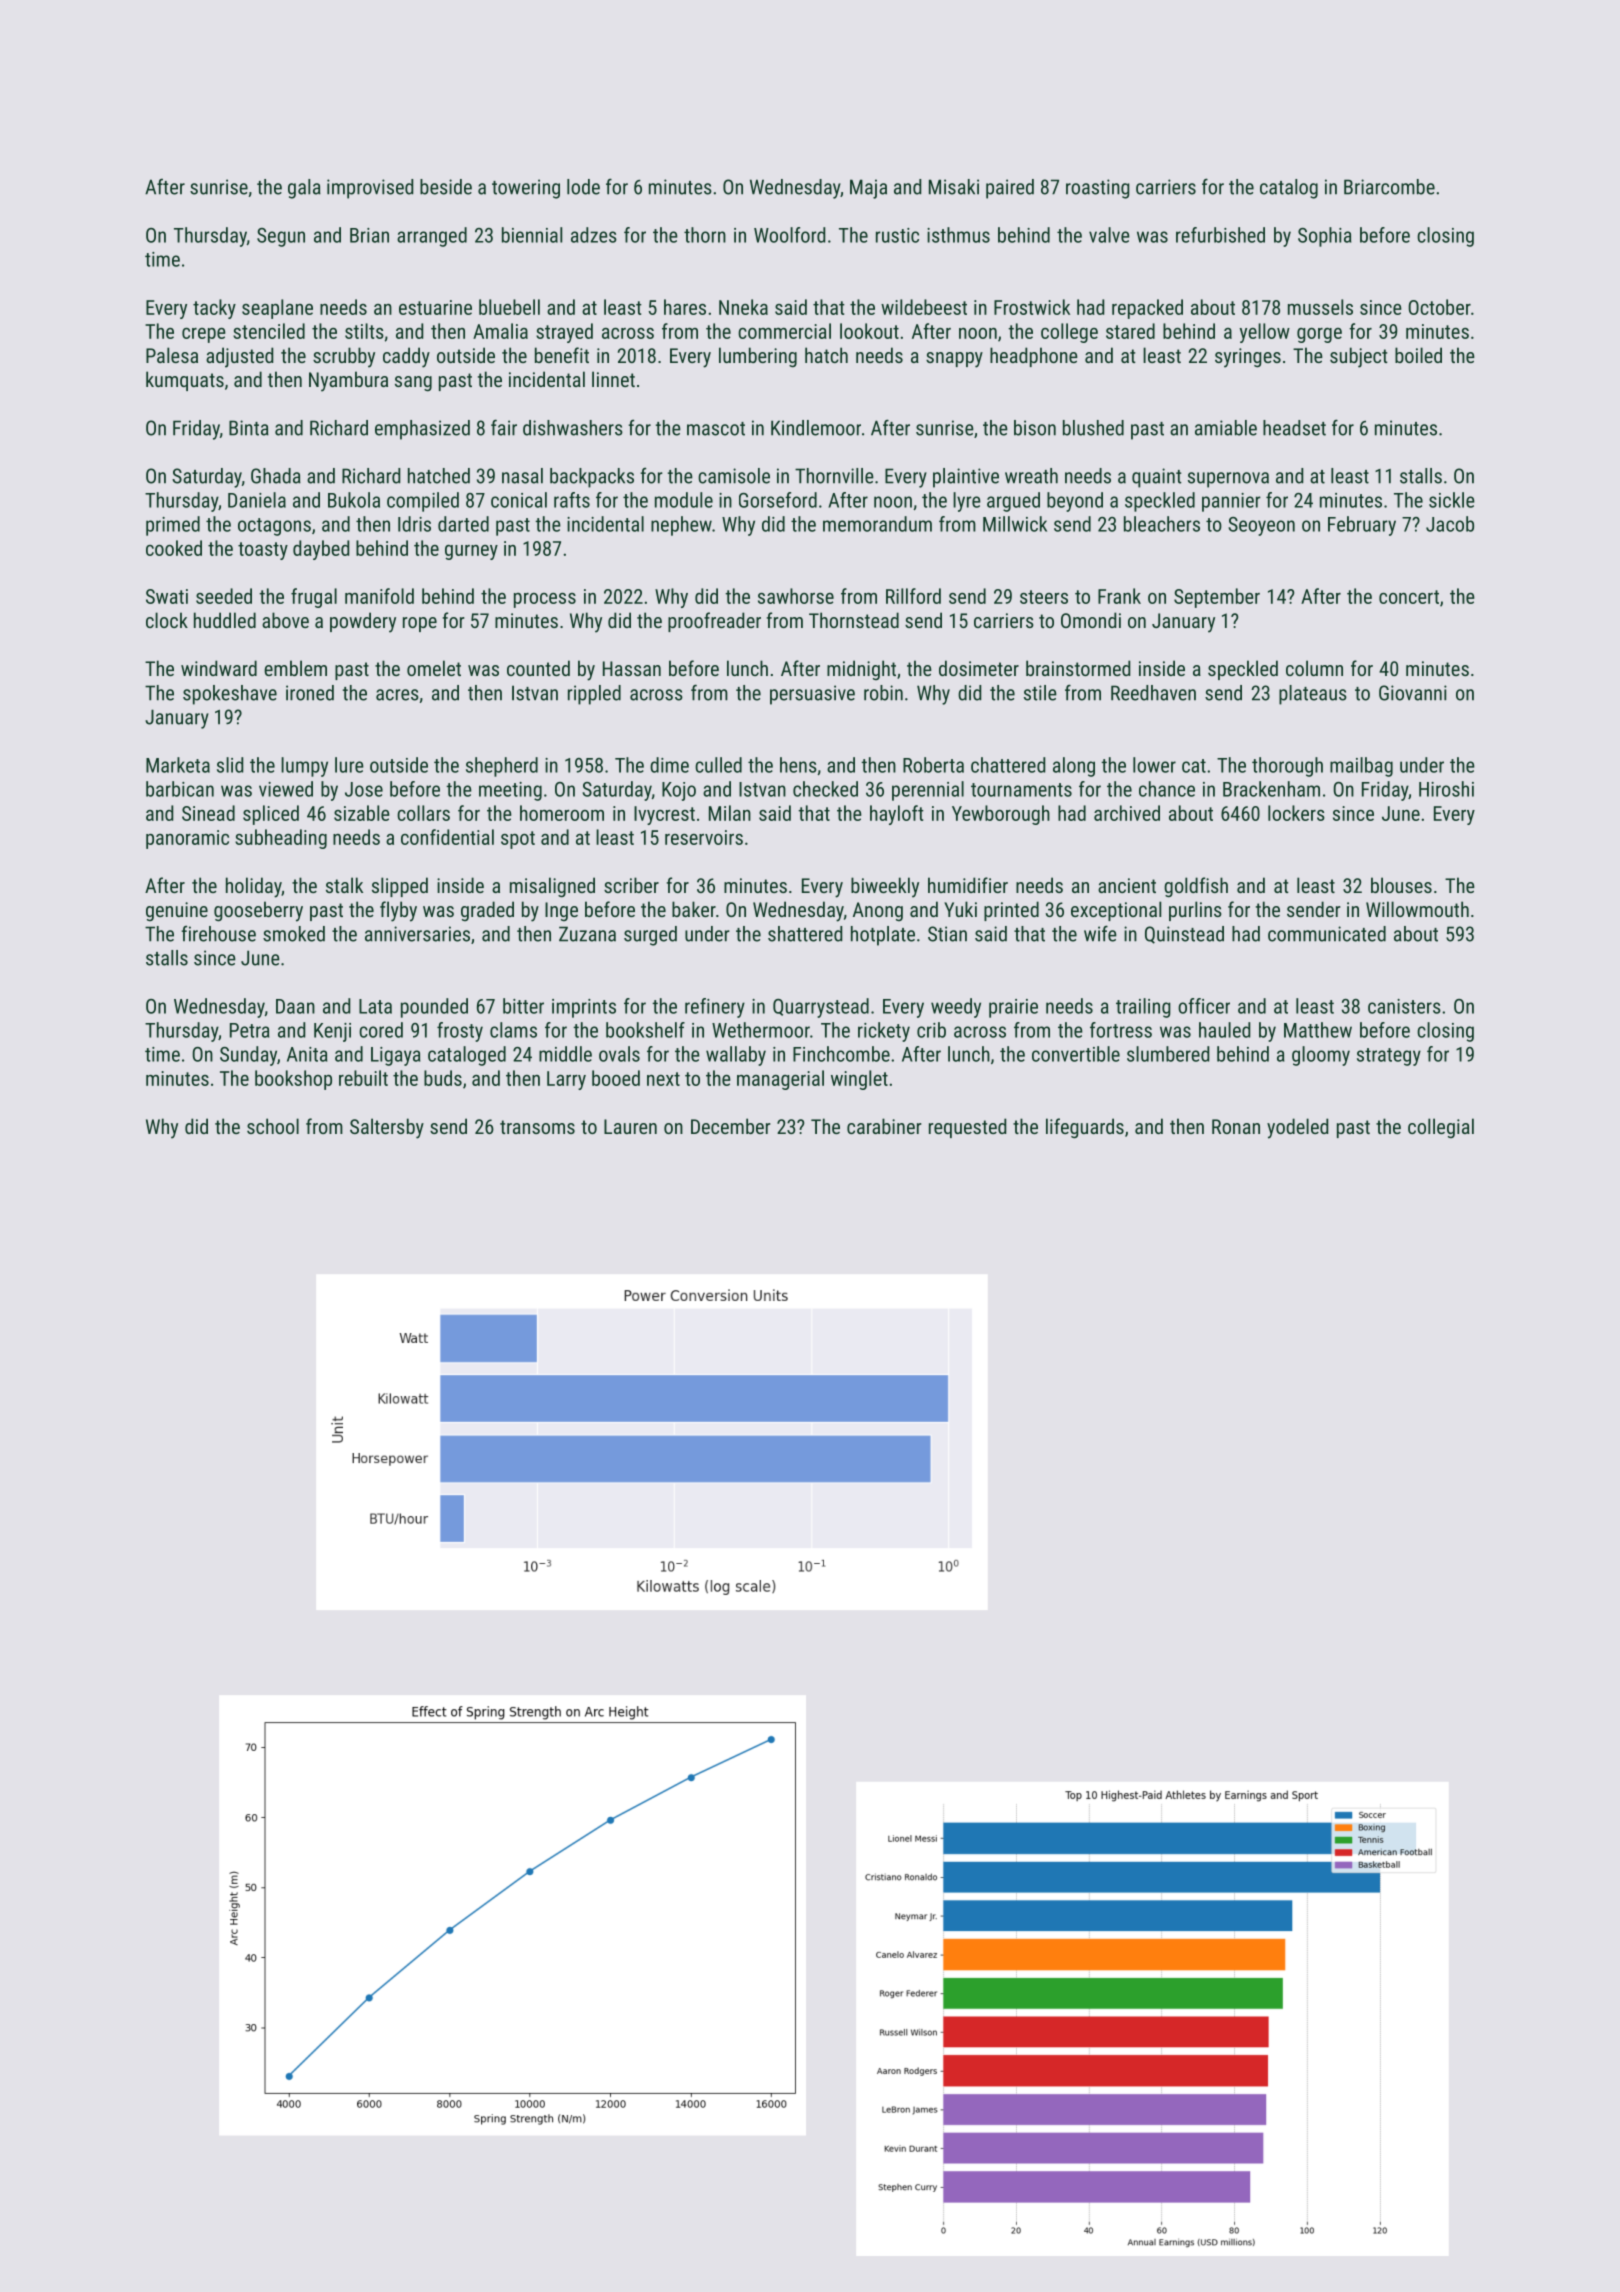 The width and height of the screenshot is (1620, 2292). Describe the element at coordinates (294, 934) in the screenshot. I see `smoked` at that location.
